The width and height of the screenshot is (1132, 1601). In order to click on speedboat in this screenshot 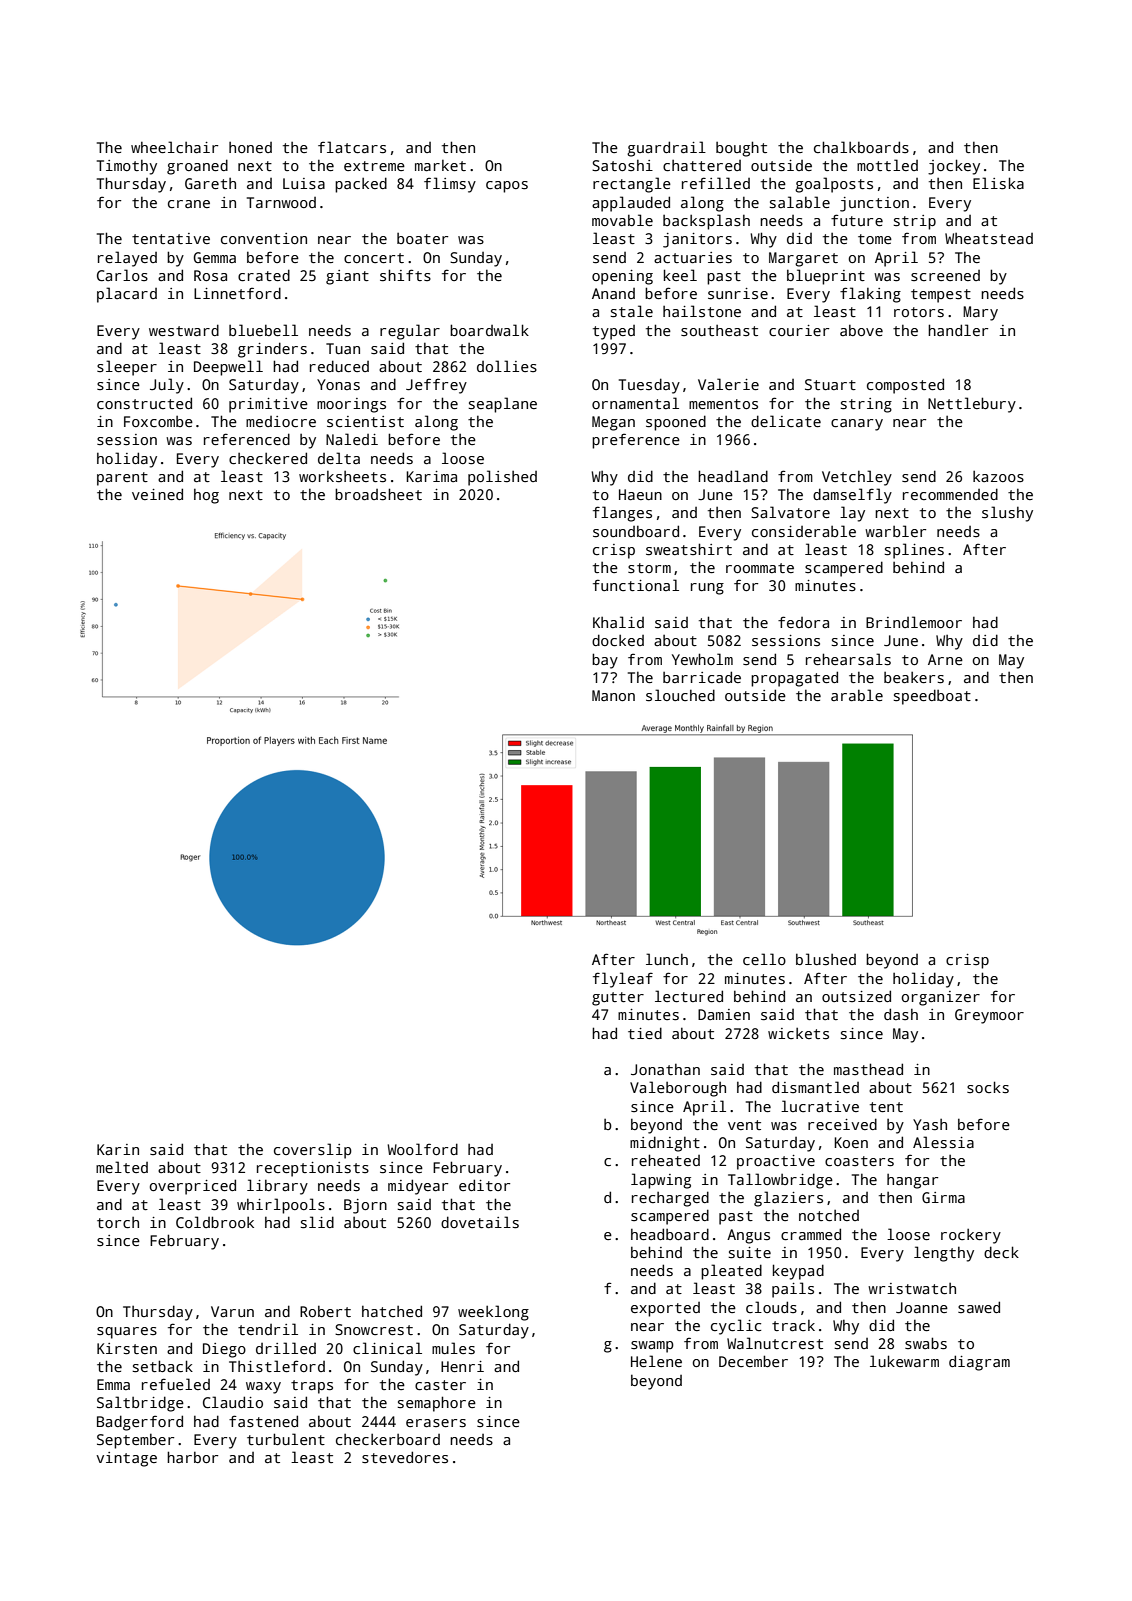, I will do `click(932, 697)`.
